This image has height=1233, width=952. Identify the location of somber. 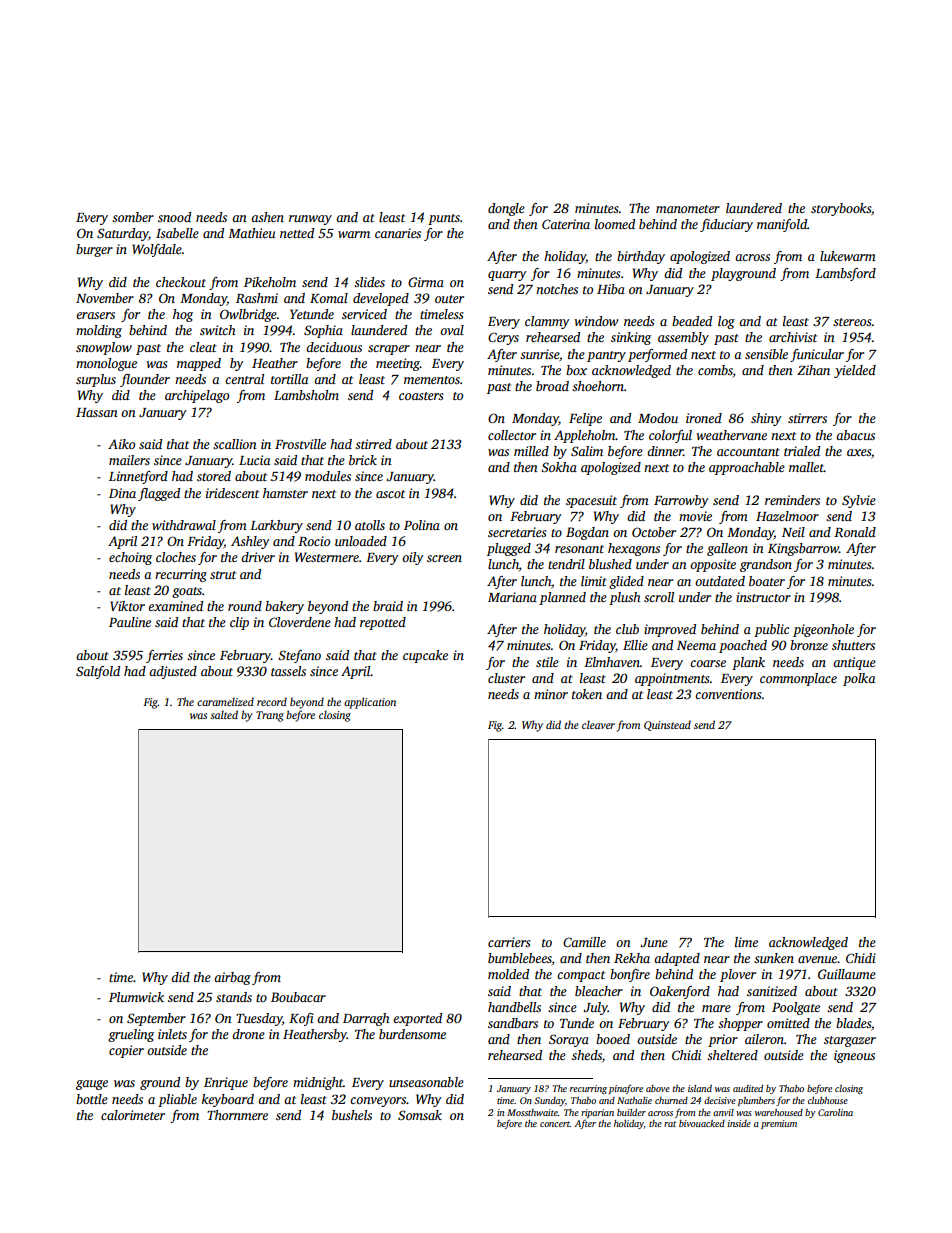
(133, 217).
